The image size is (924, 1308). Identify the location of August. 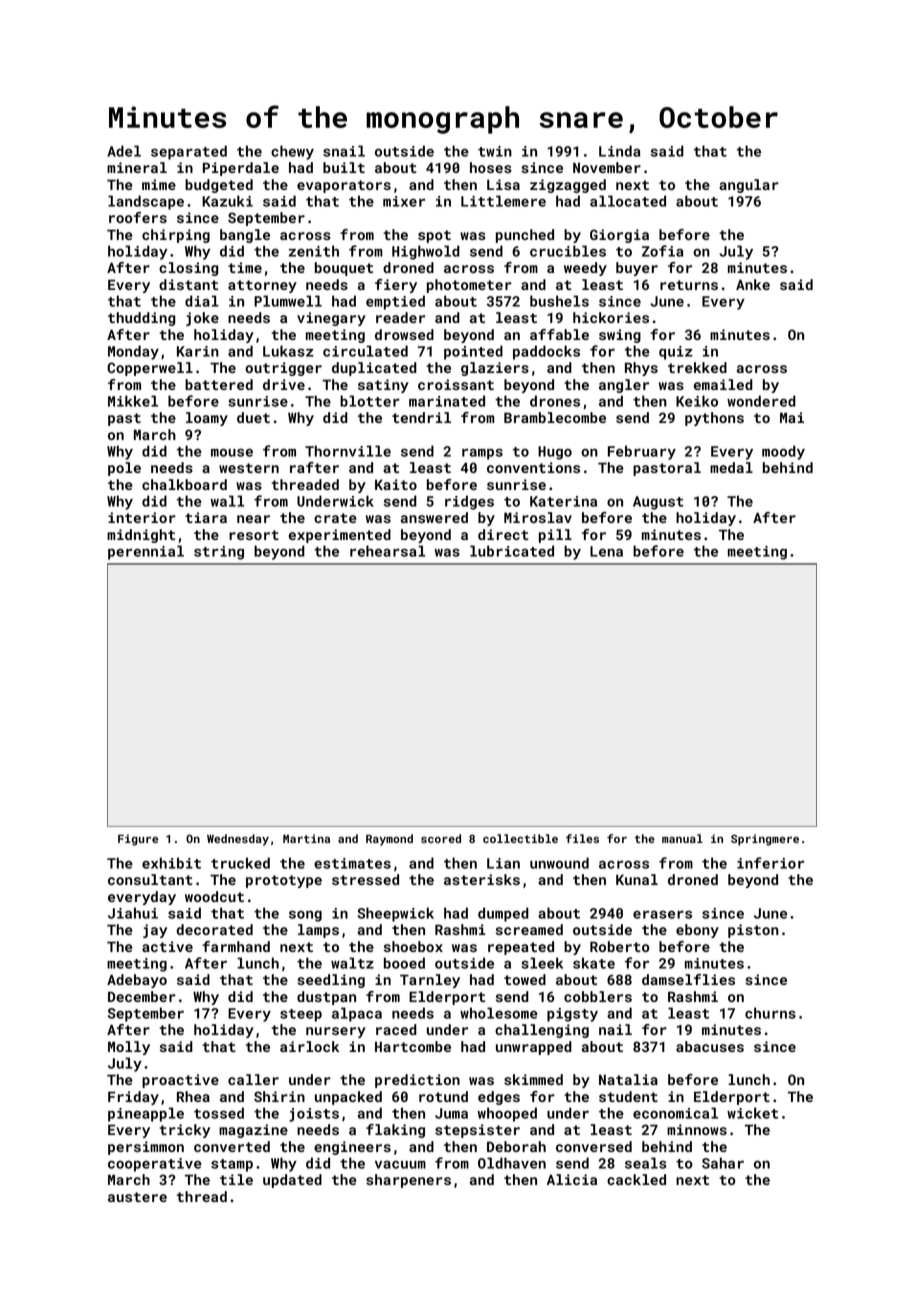
(658, 503).
